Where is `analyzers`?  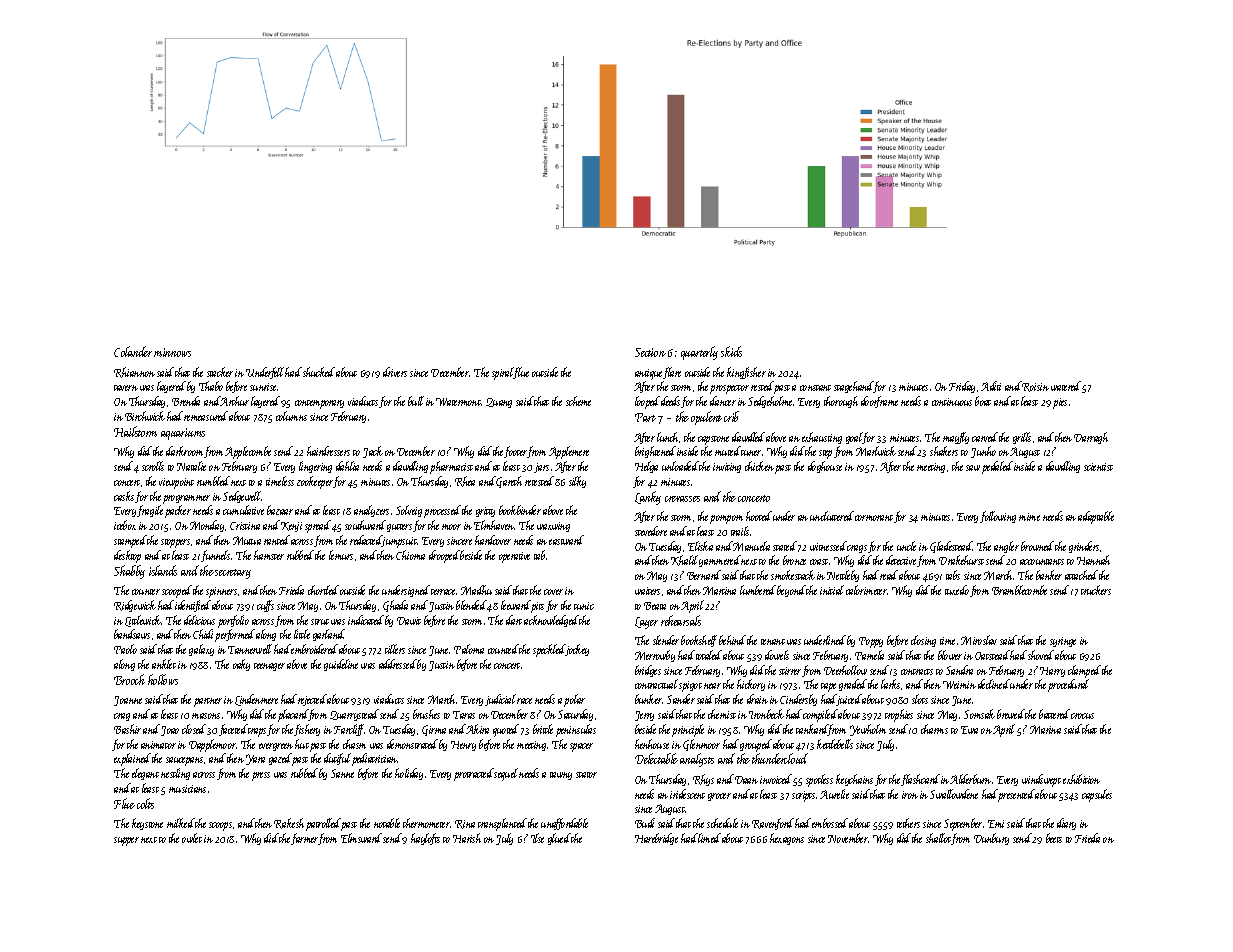
analyzers is located at coordinates (371, 511).
